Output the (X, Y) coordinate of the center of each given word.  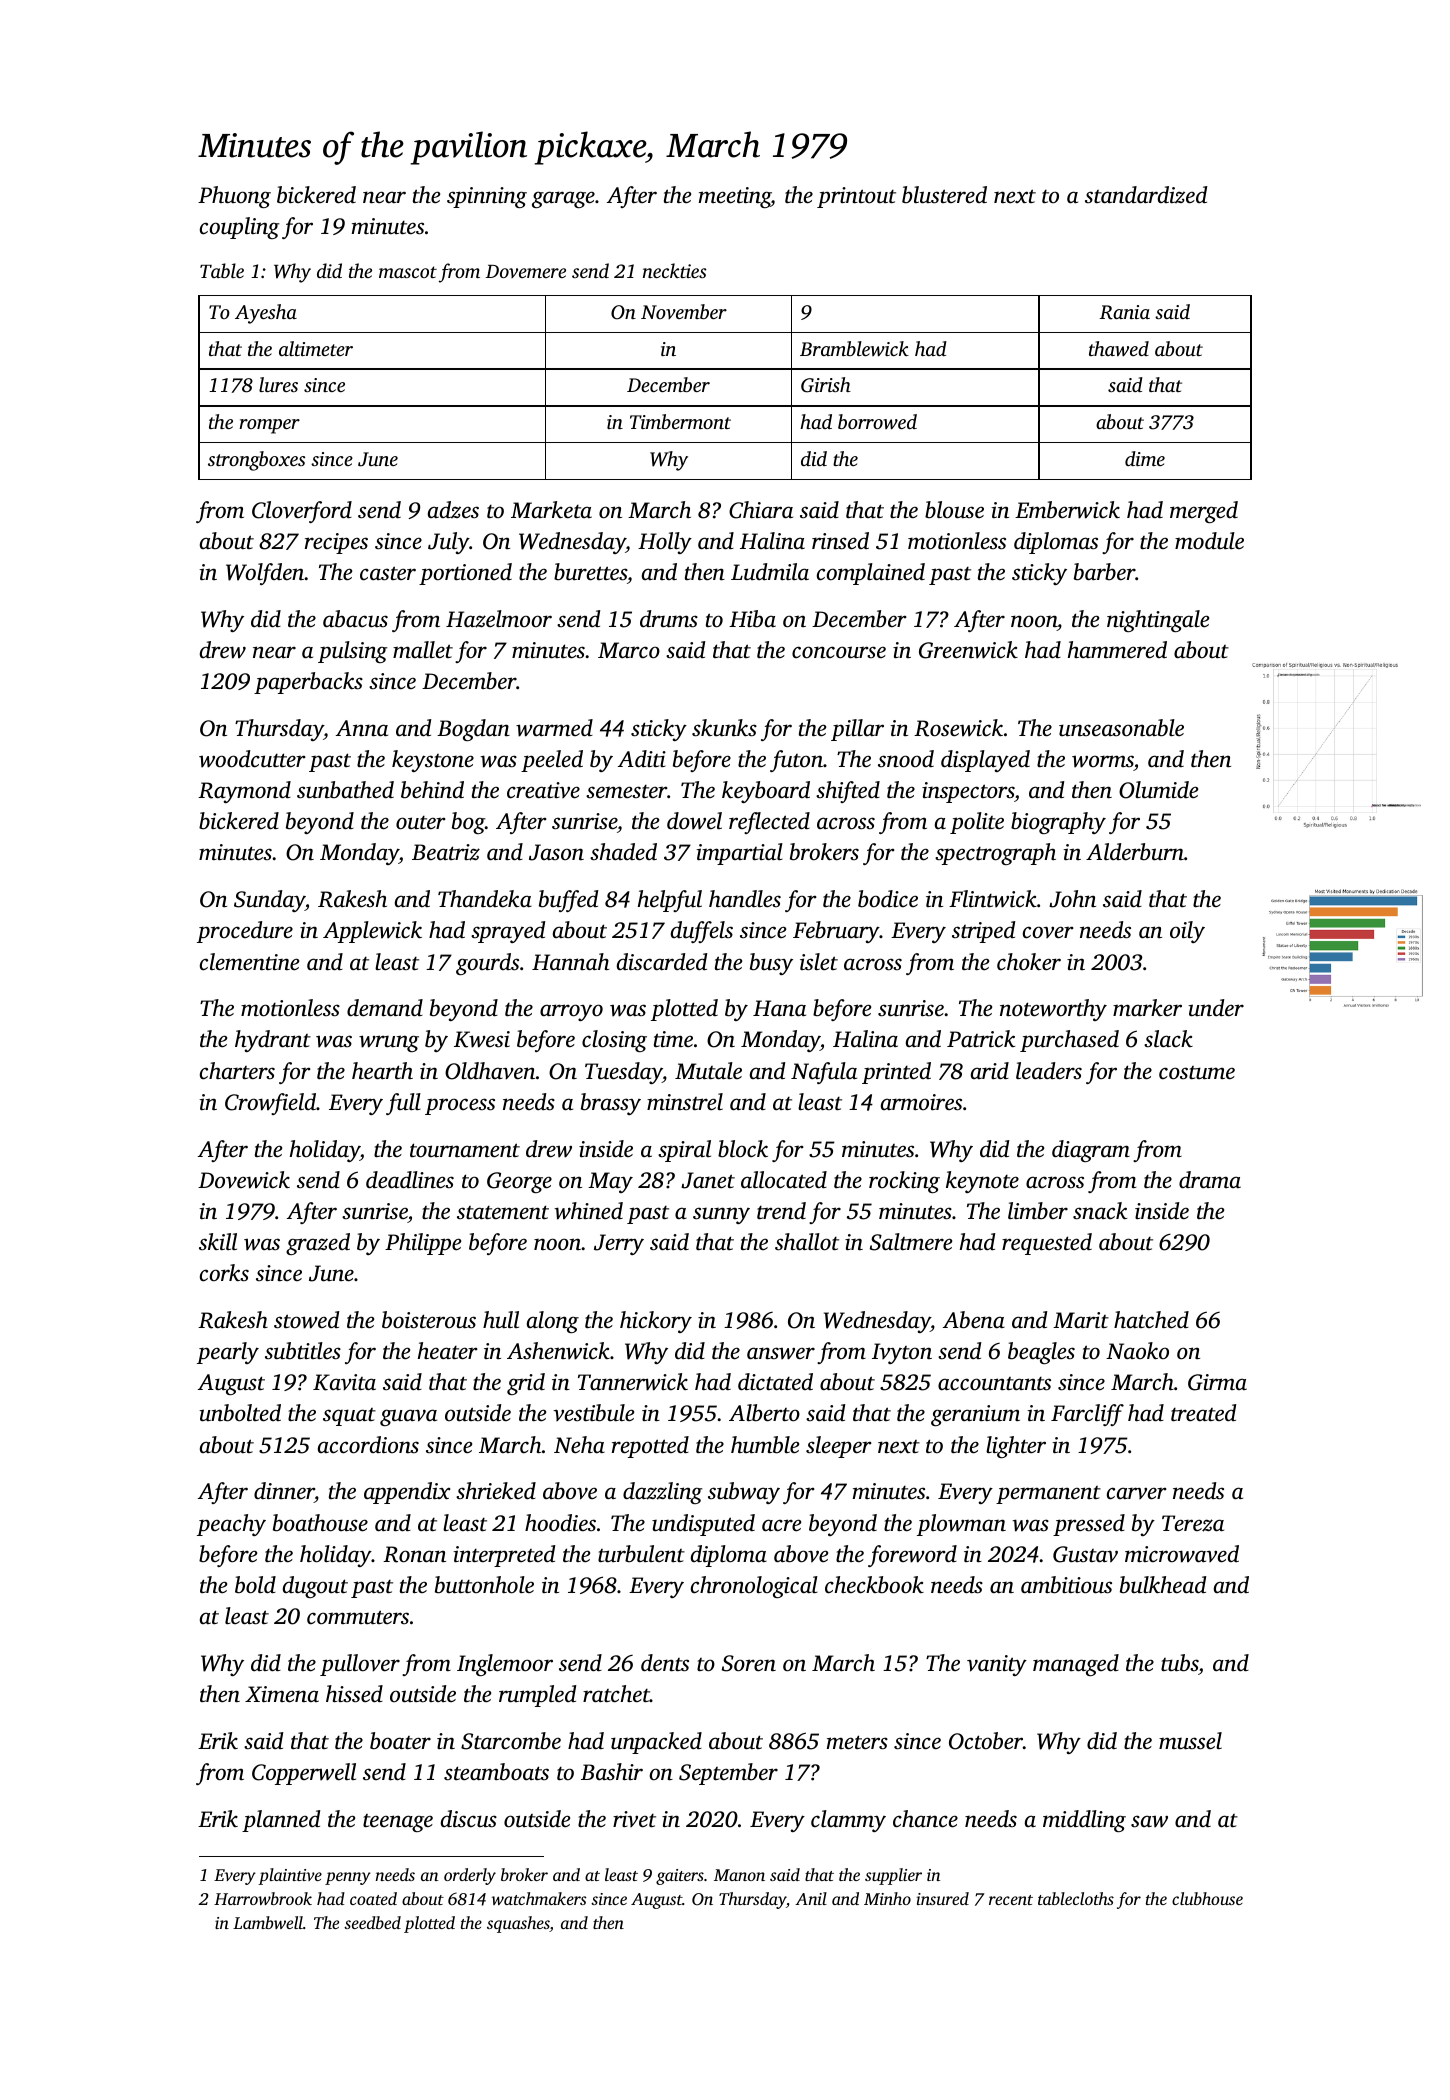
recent (1011, 1900)
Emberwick (1067, 510)
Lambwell (268, 1922)
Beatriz (446, 852)
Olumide (1158, 790)
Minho (887, 1898)
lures (278, 384)
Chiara (761, 510)
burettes (590, 572)
